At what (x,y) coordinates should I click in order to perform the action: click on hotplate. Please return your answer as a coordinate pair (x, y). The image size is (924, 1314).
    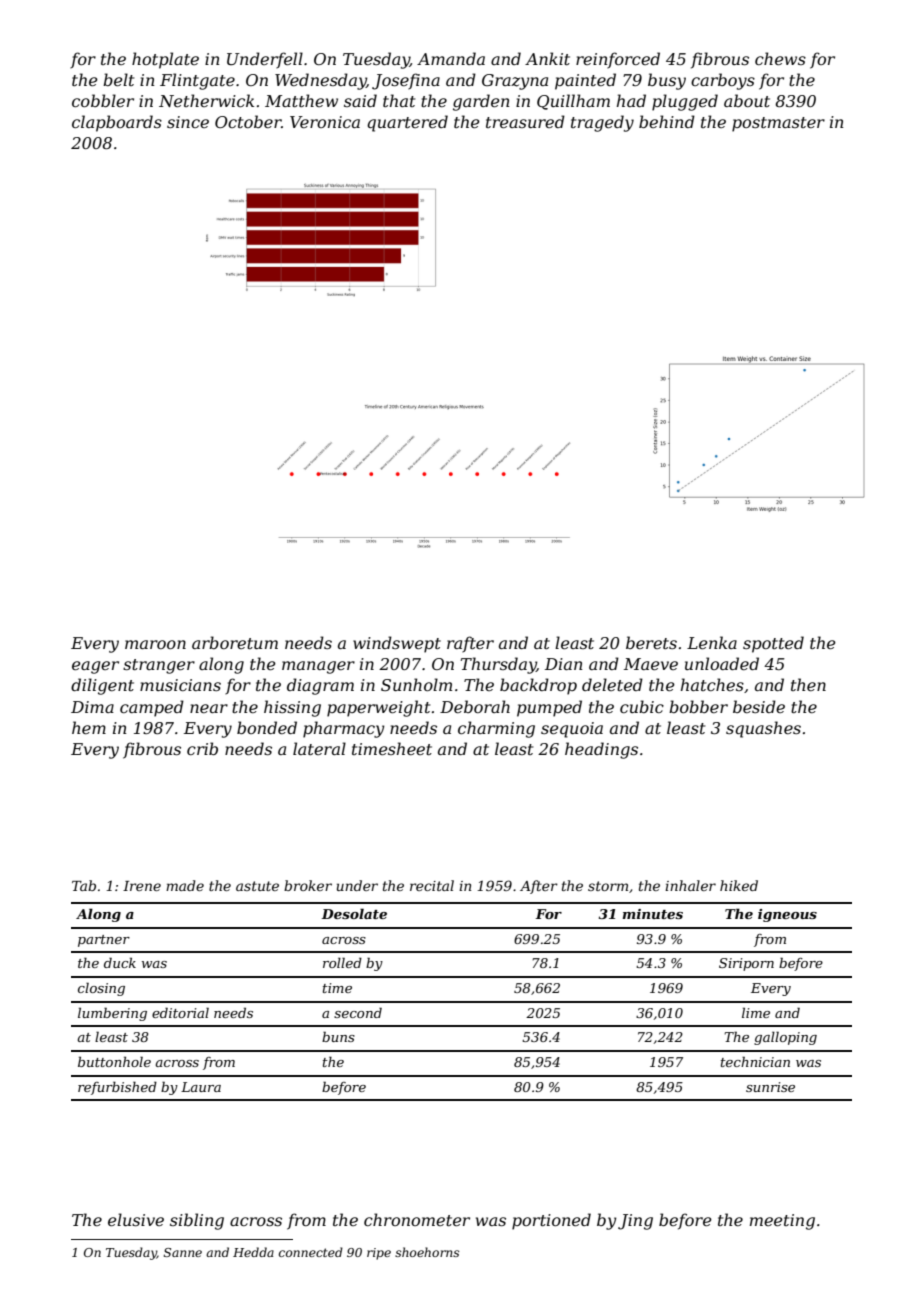
    Looking at the image, I should click on (165, 60).
